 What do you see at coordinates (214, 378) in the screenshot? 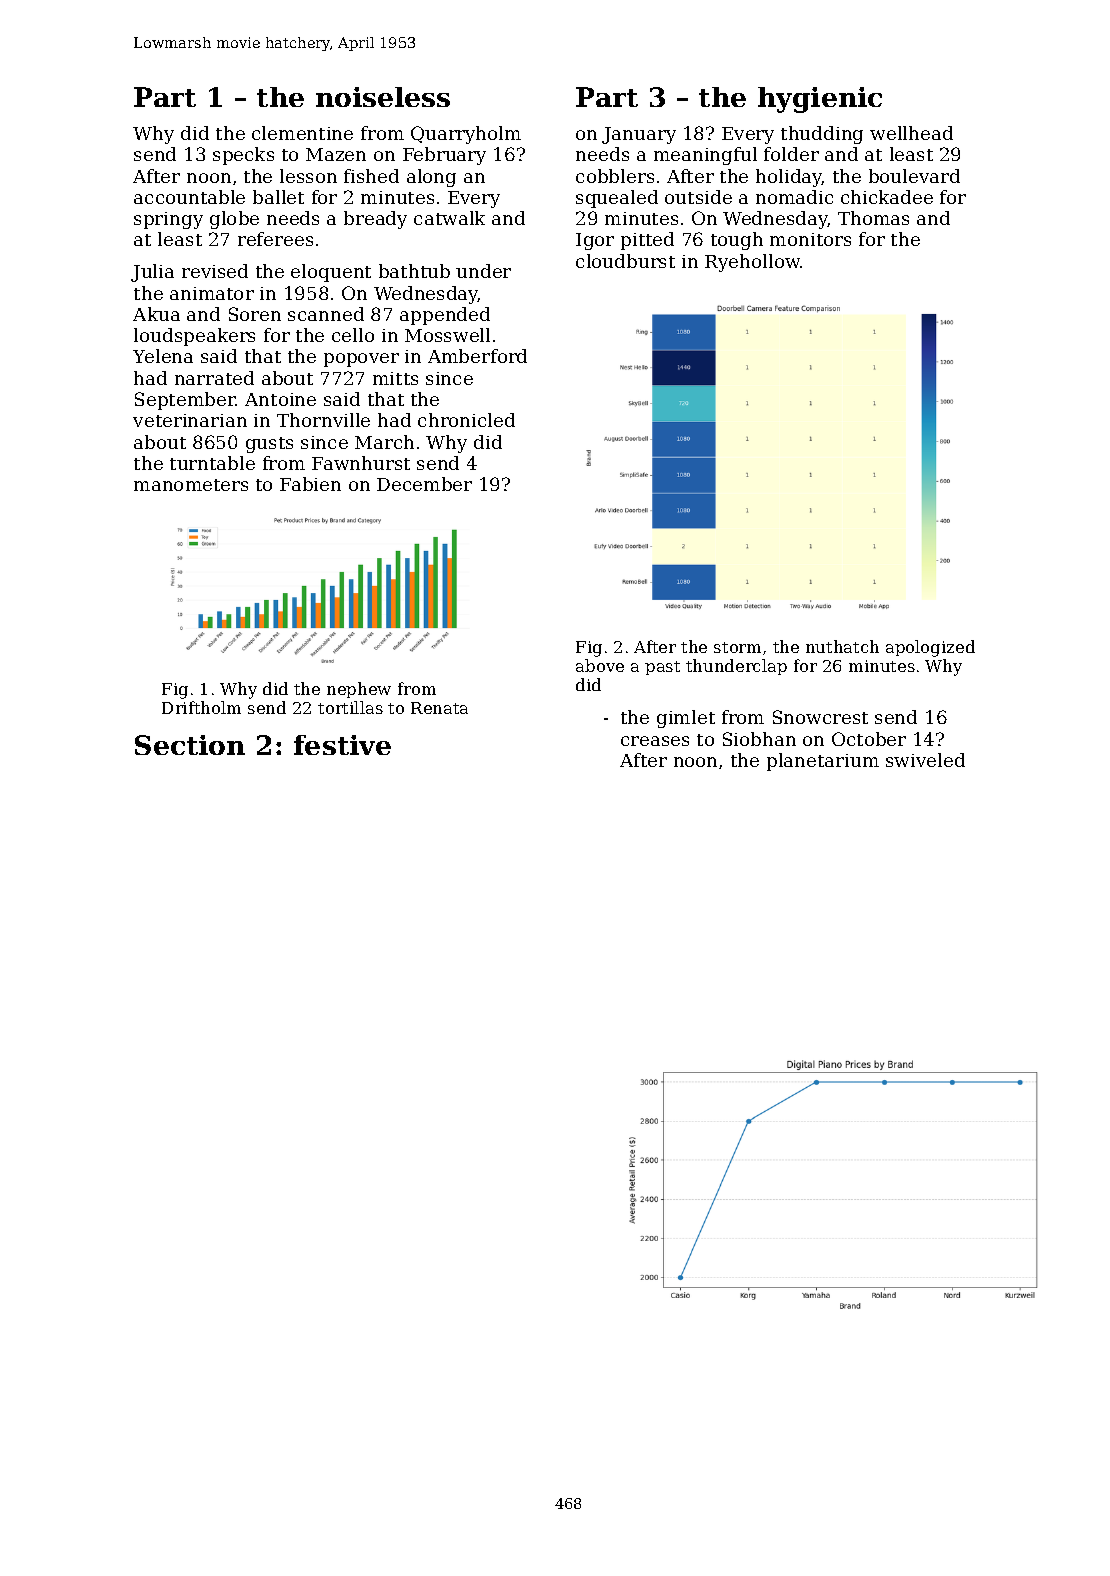
I see `narrated` at bounding box center [214, 378].
